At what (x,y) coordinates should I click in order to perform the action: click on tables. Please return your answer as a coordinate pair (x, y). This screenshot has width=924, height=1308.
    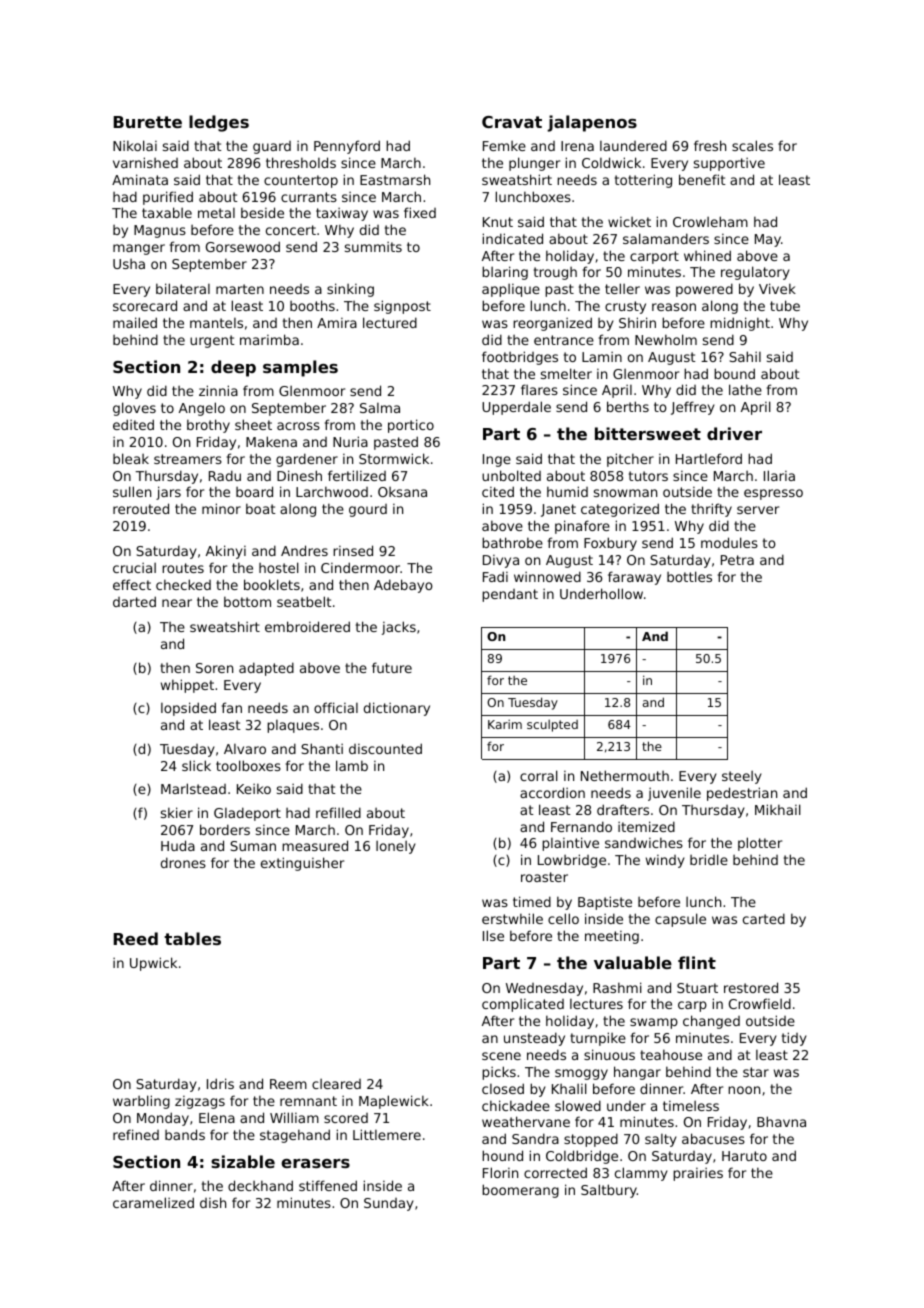
    Looking at the image, I should click on (192, 938).
